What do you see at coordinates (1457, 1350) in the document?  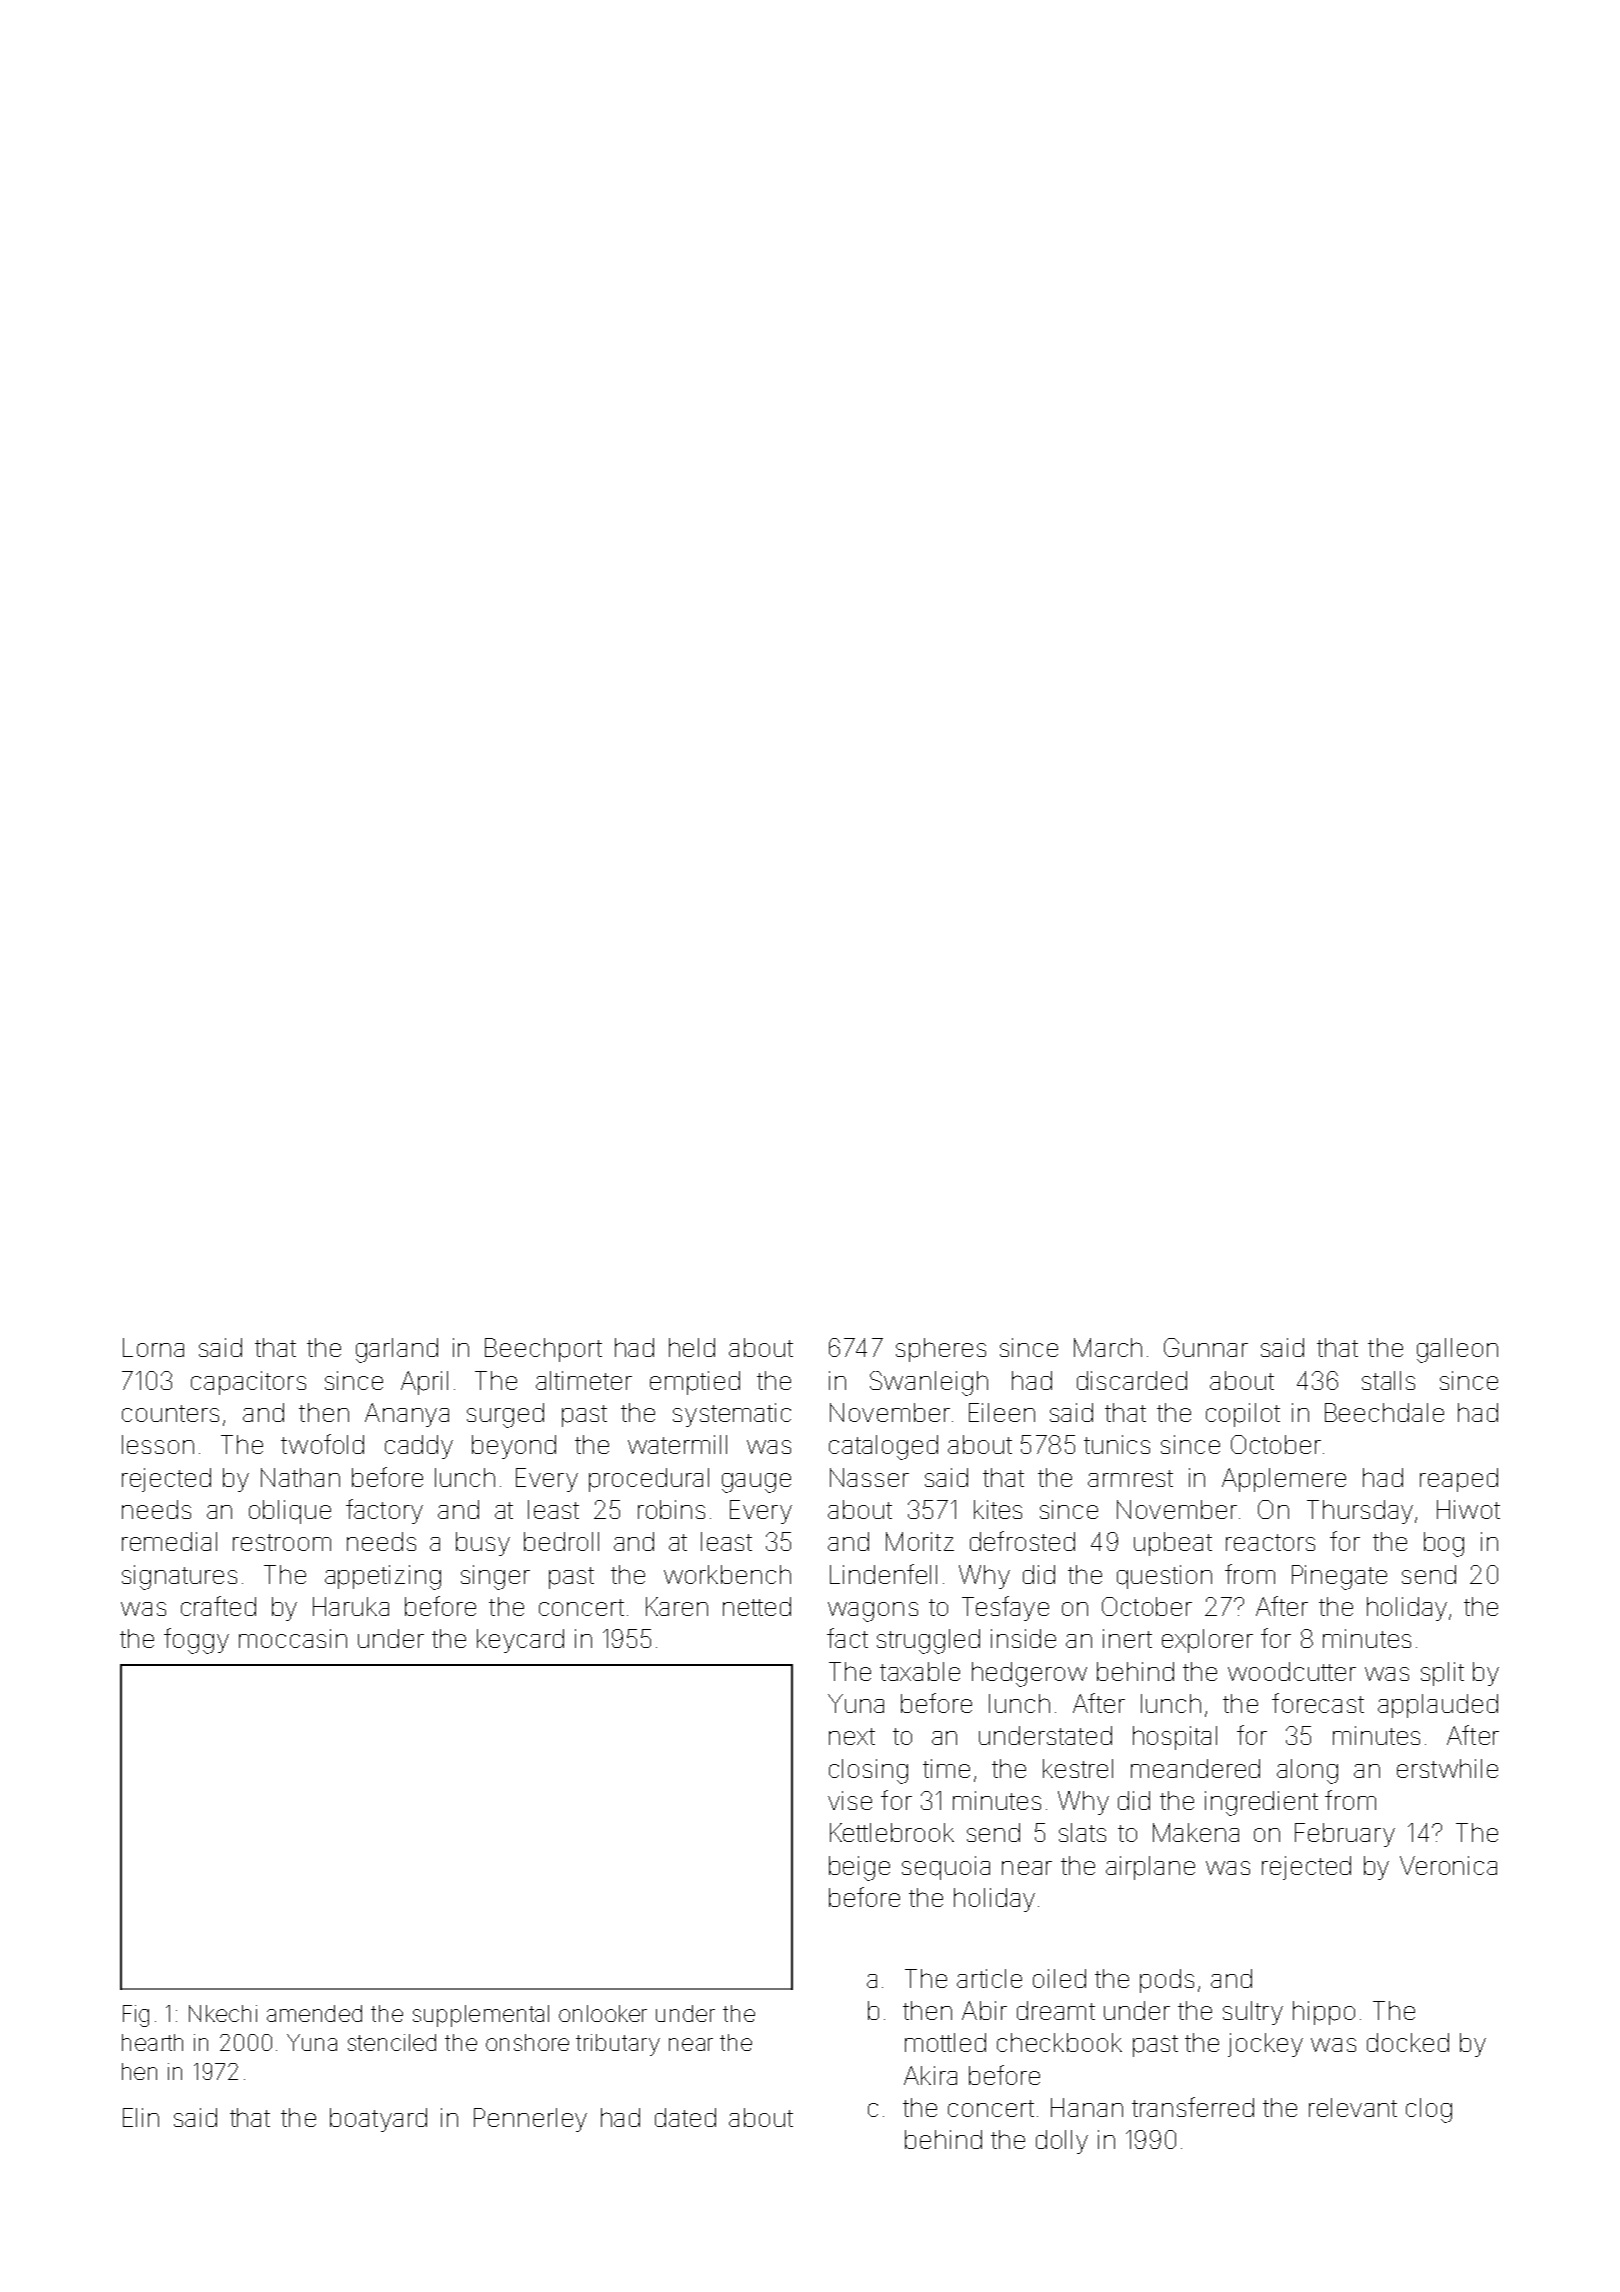 I see `galleon` at bounding box center [1457, 1350].
